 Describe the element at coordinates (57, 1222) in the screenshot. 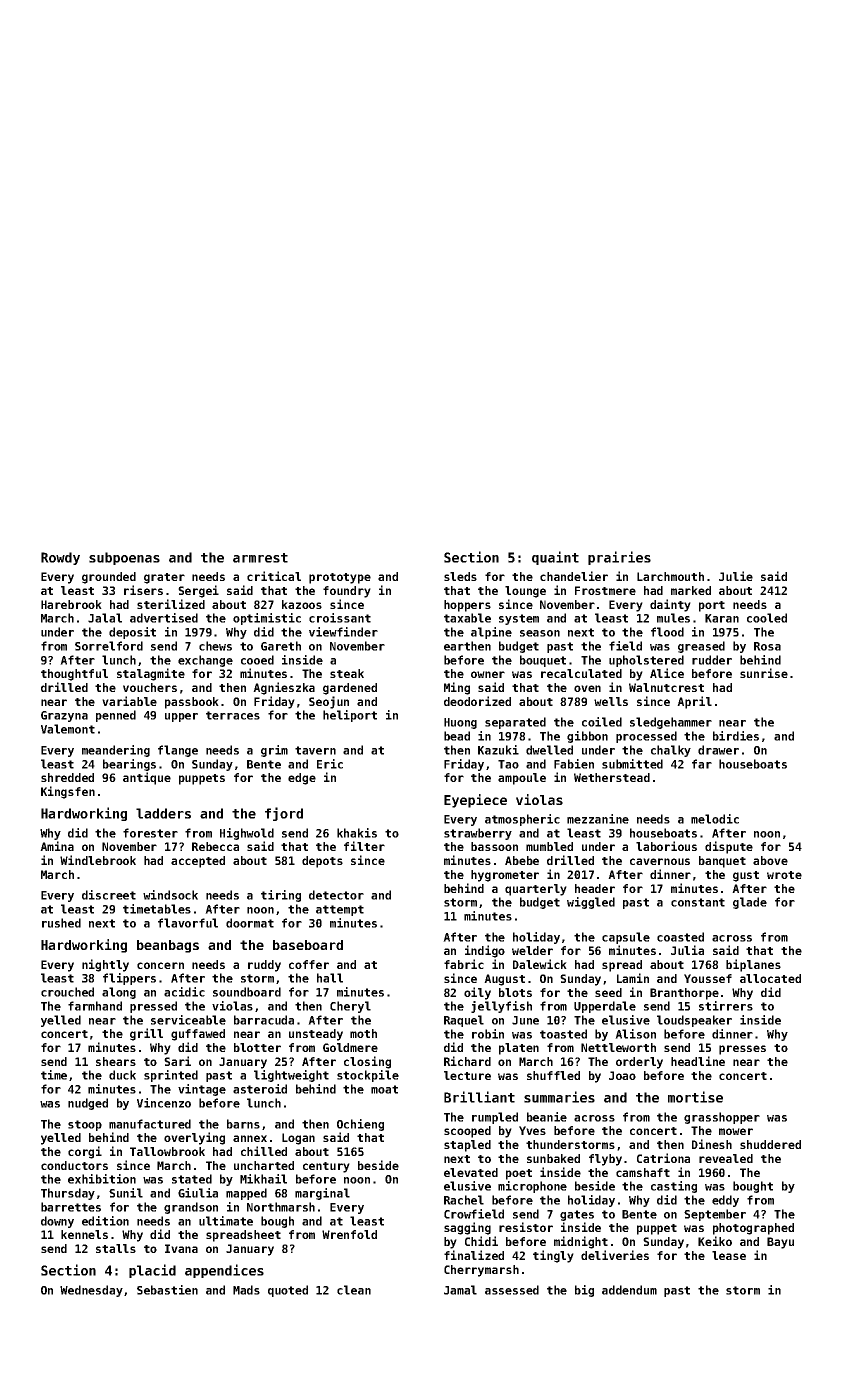

I see `downy` at that location.
